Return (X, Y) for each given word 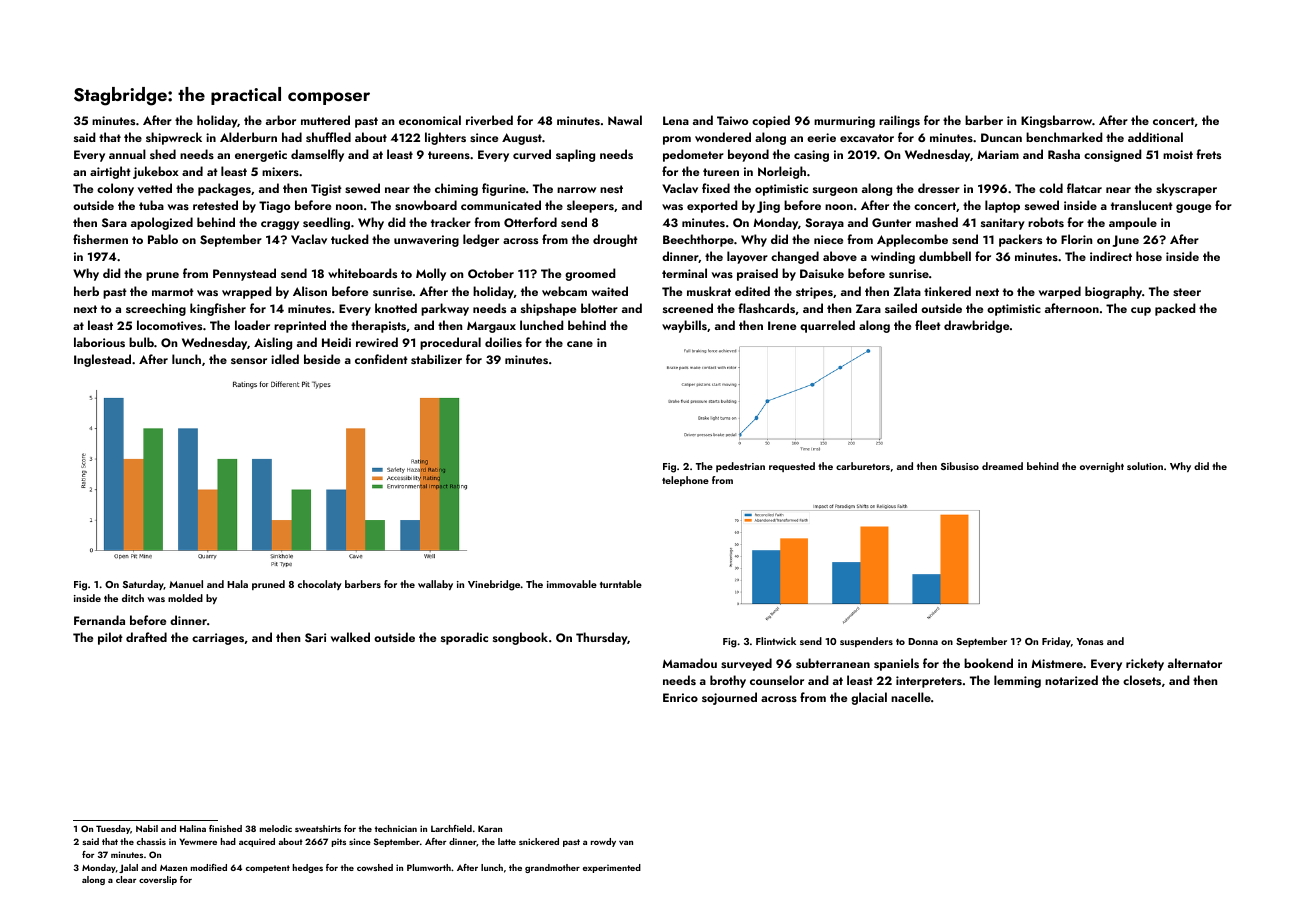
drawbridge (976, 326)
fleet (928, 325)
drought (615, 240)
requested (792, 467)
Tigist (326, 190)
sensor (249, 361)
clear (126, 879)
